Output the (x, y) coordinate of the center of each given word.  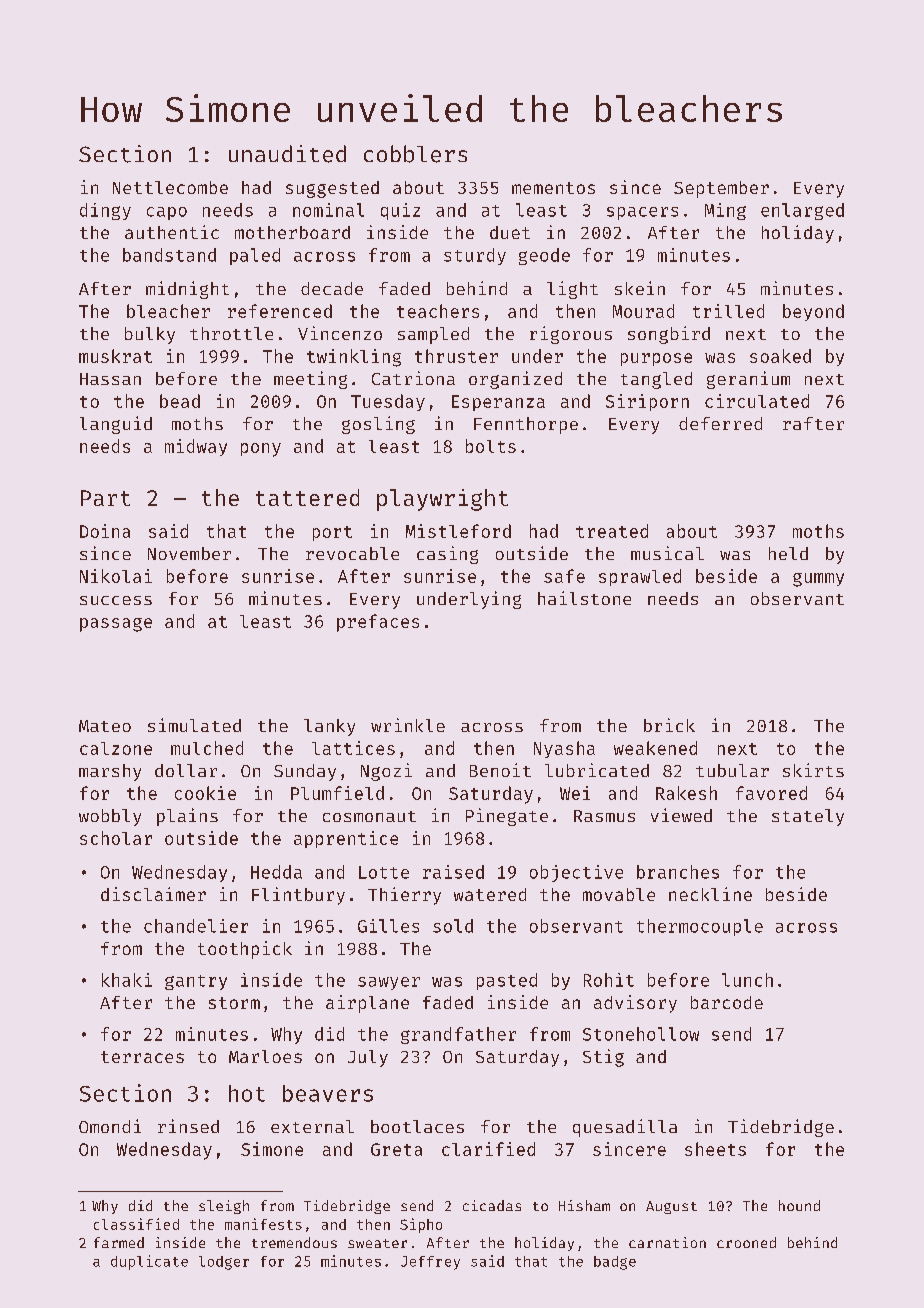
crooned (746, 1242)
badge (615, 1263)
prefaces (378, 623)
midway (196, 447)
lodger (224, 1263)
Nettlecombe (170, 187)
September (721, 189)
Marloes (265, 1056)
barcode (727, 1002)
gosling (378, 425)
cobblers (415, 154)
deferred (720, 423)
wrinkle (408, 725)
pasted (507, 981)
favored (771, 793)
